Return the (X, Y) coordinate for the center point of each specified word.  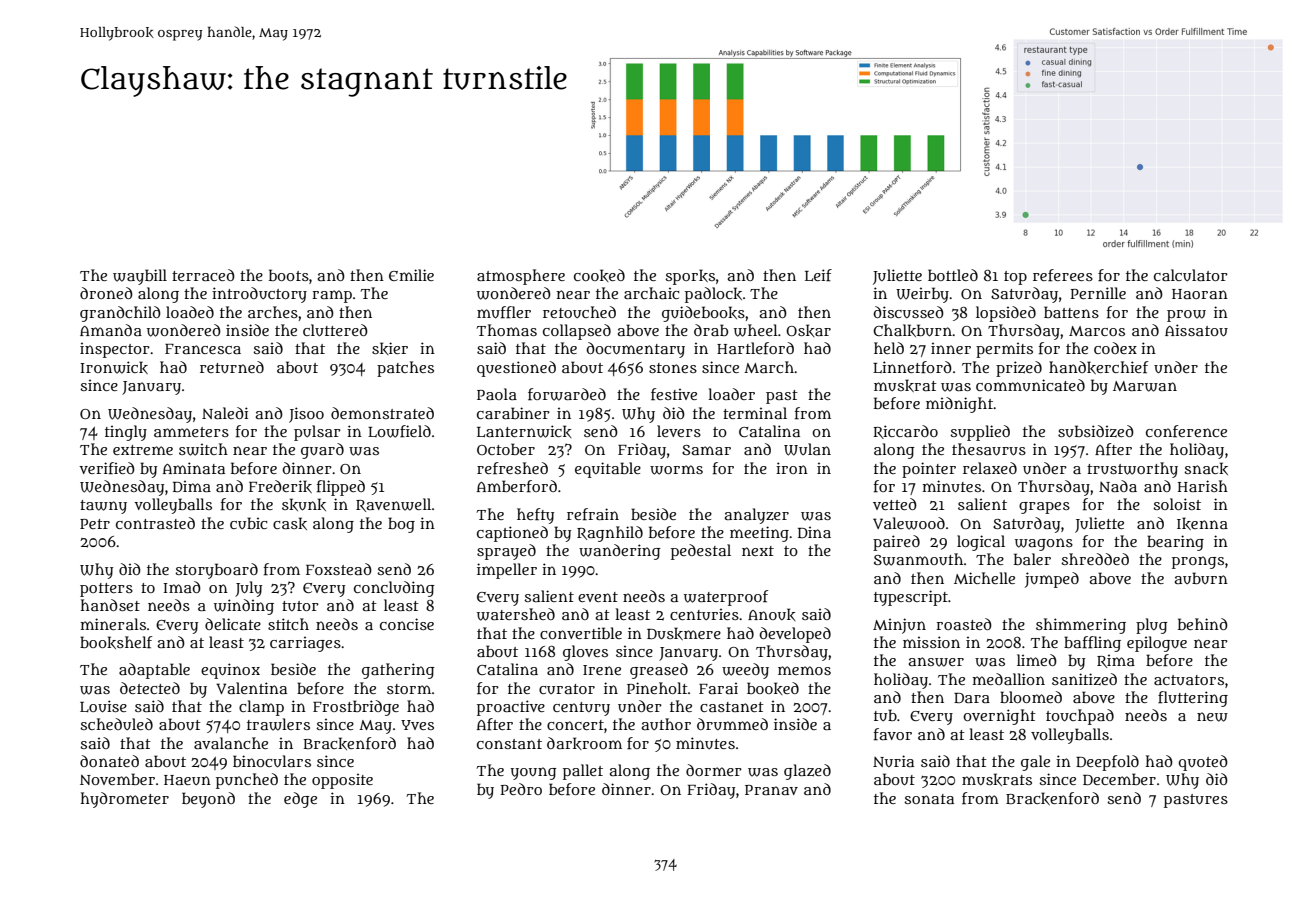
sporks (690, 277)
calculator (1191, 275)
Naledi (225, 413)
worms (676, 470)
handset (110, 605)
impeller (507, 571)
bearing (1175, 543)
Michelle (984, 578)
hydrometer (125, 800)
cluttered (335, 330)
